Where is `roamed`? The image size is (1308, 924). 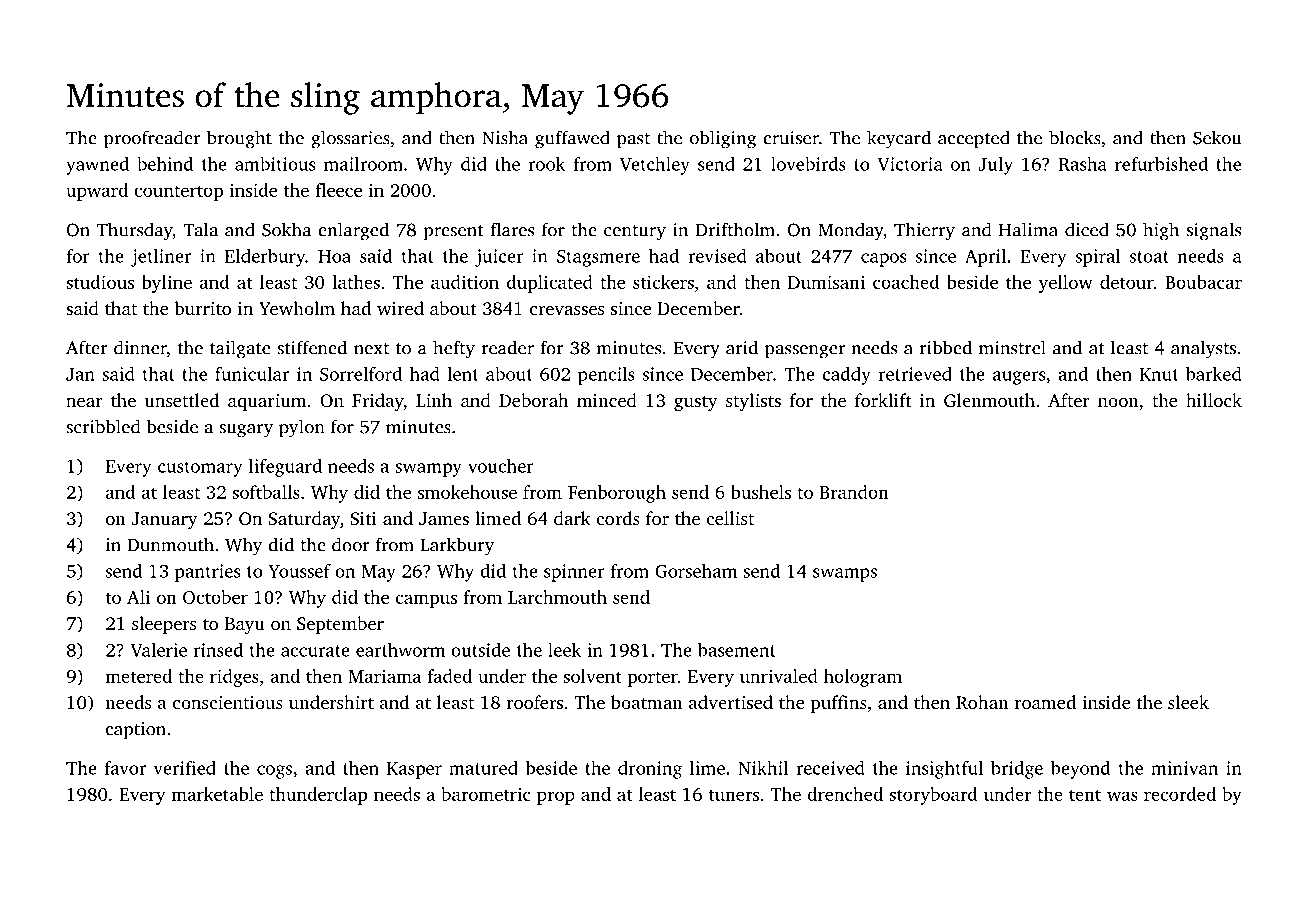
roamed is located at coordinates (1045, 702).
